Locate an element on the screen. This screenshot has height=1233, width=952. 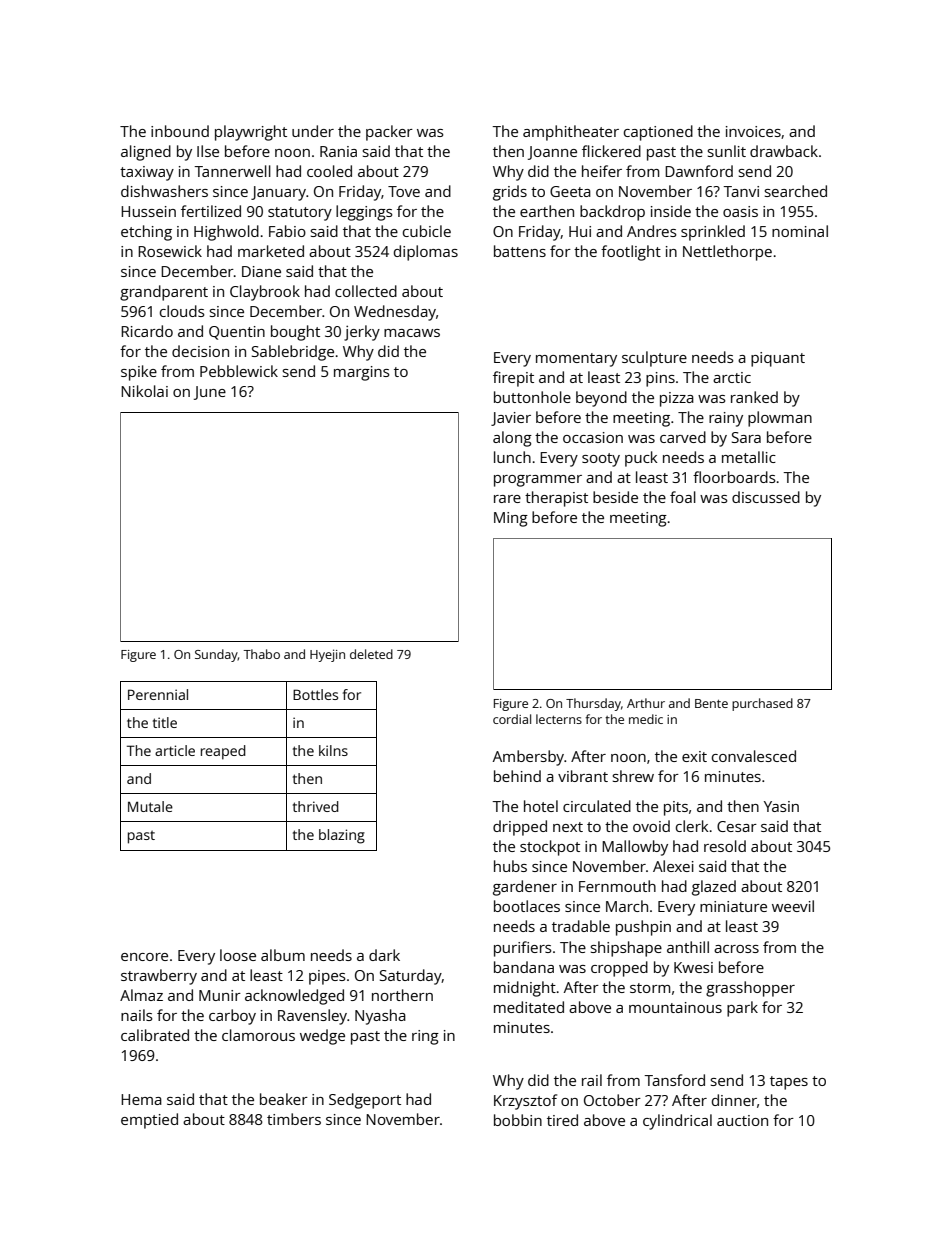
Tove is located at coordinates (404, 191).
